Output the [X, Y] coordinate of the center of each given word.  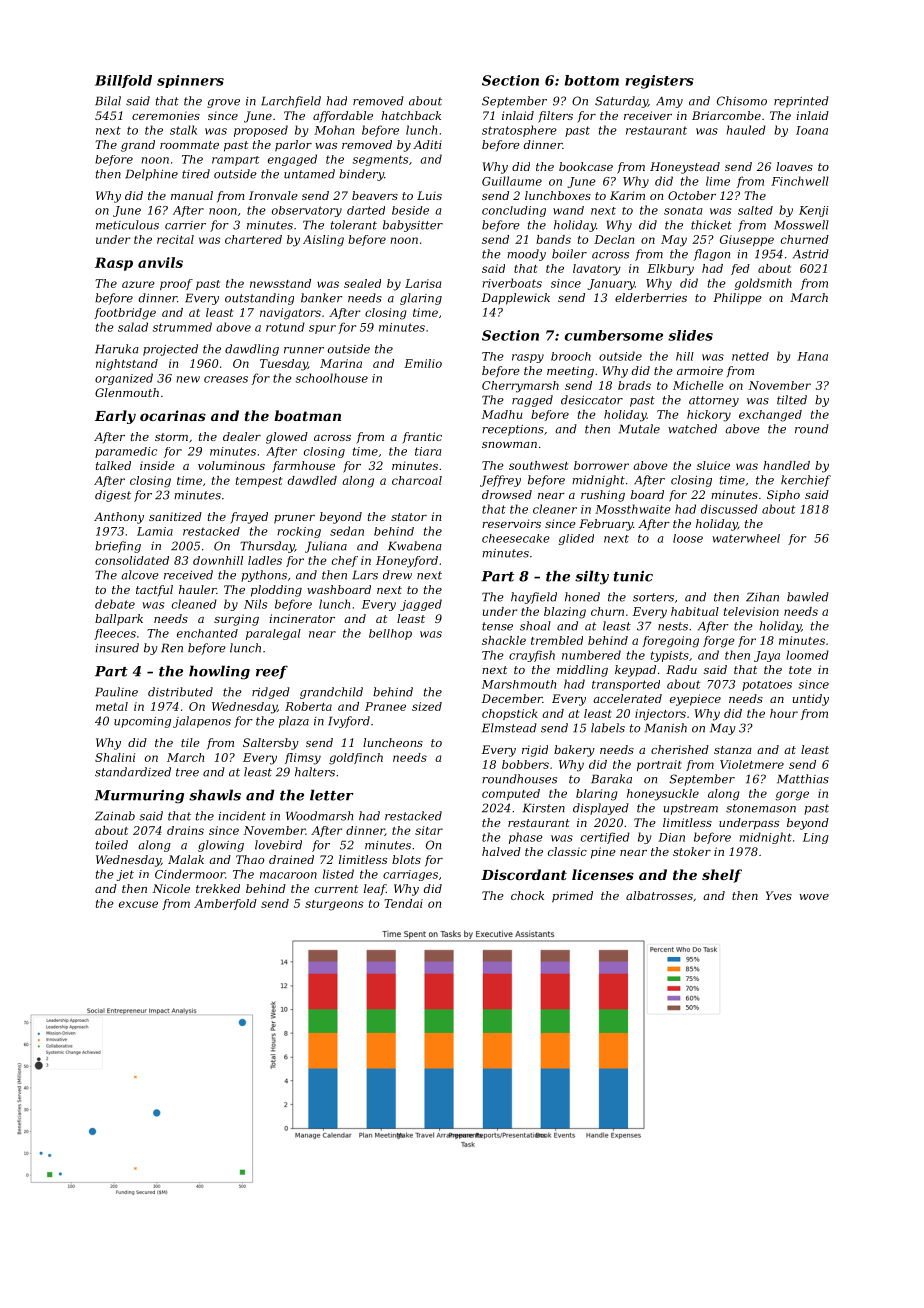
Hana [812, 356]
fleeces [115, 634]
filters [555, 117]
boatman [307, 415]
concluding [514, 211]
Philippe [737, 299]
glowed [287, 438]
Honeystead [685, 168]
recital [175, 239]
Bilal [108, 101]
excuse [138, 904]
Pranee [385, 706]
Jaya [767, 656]
